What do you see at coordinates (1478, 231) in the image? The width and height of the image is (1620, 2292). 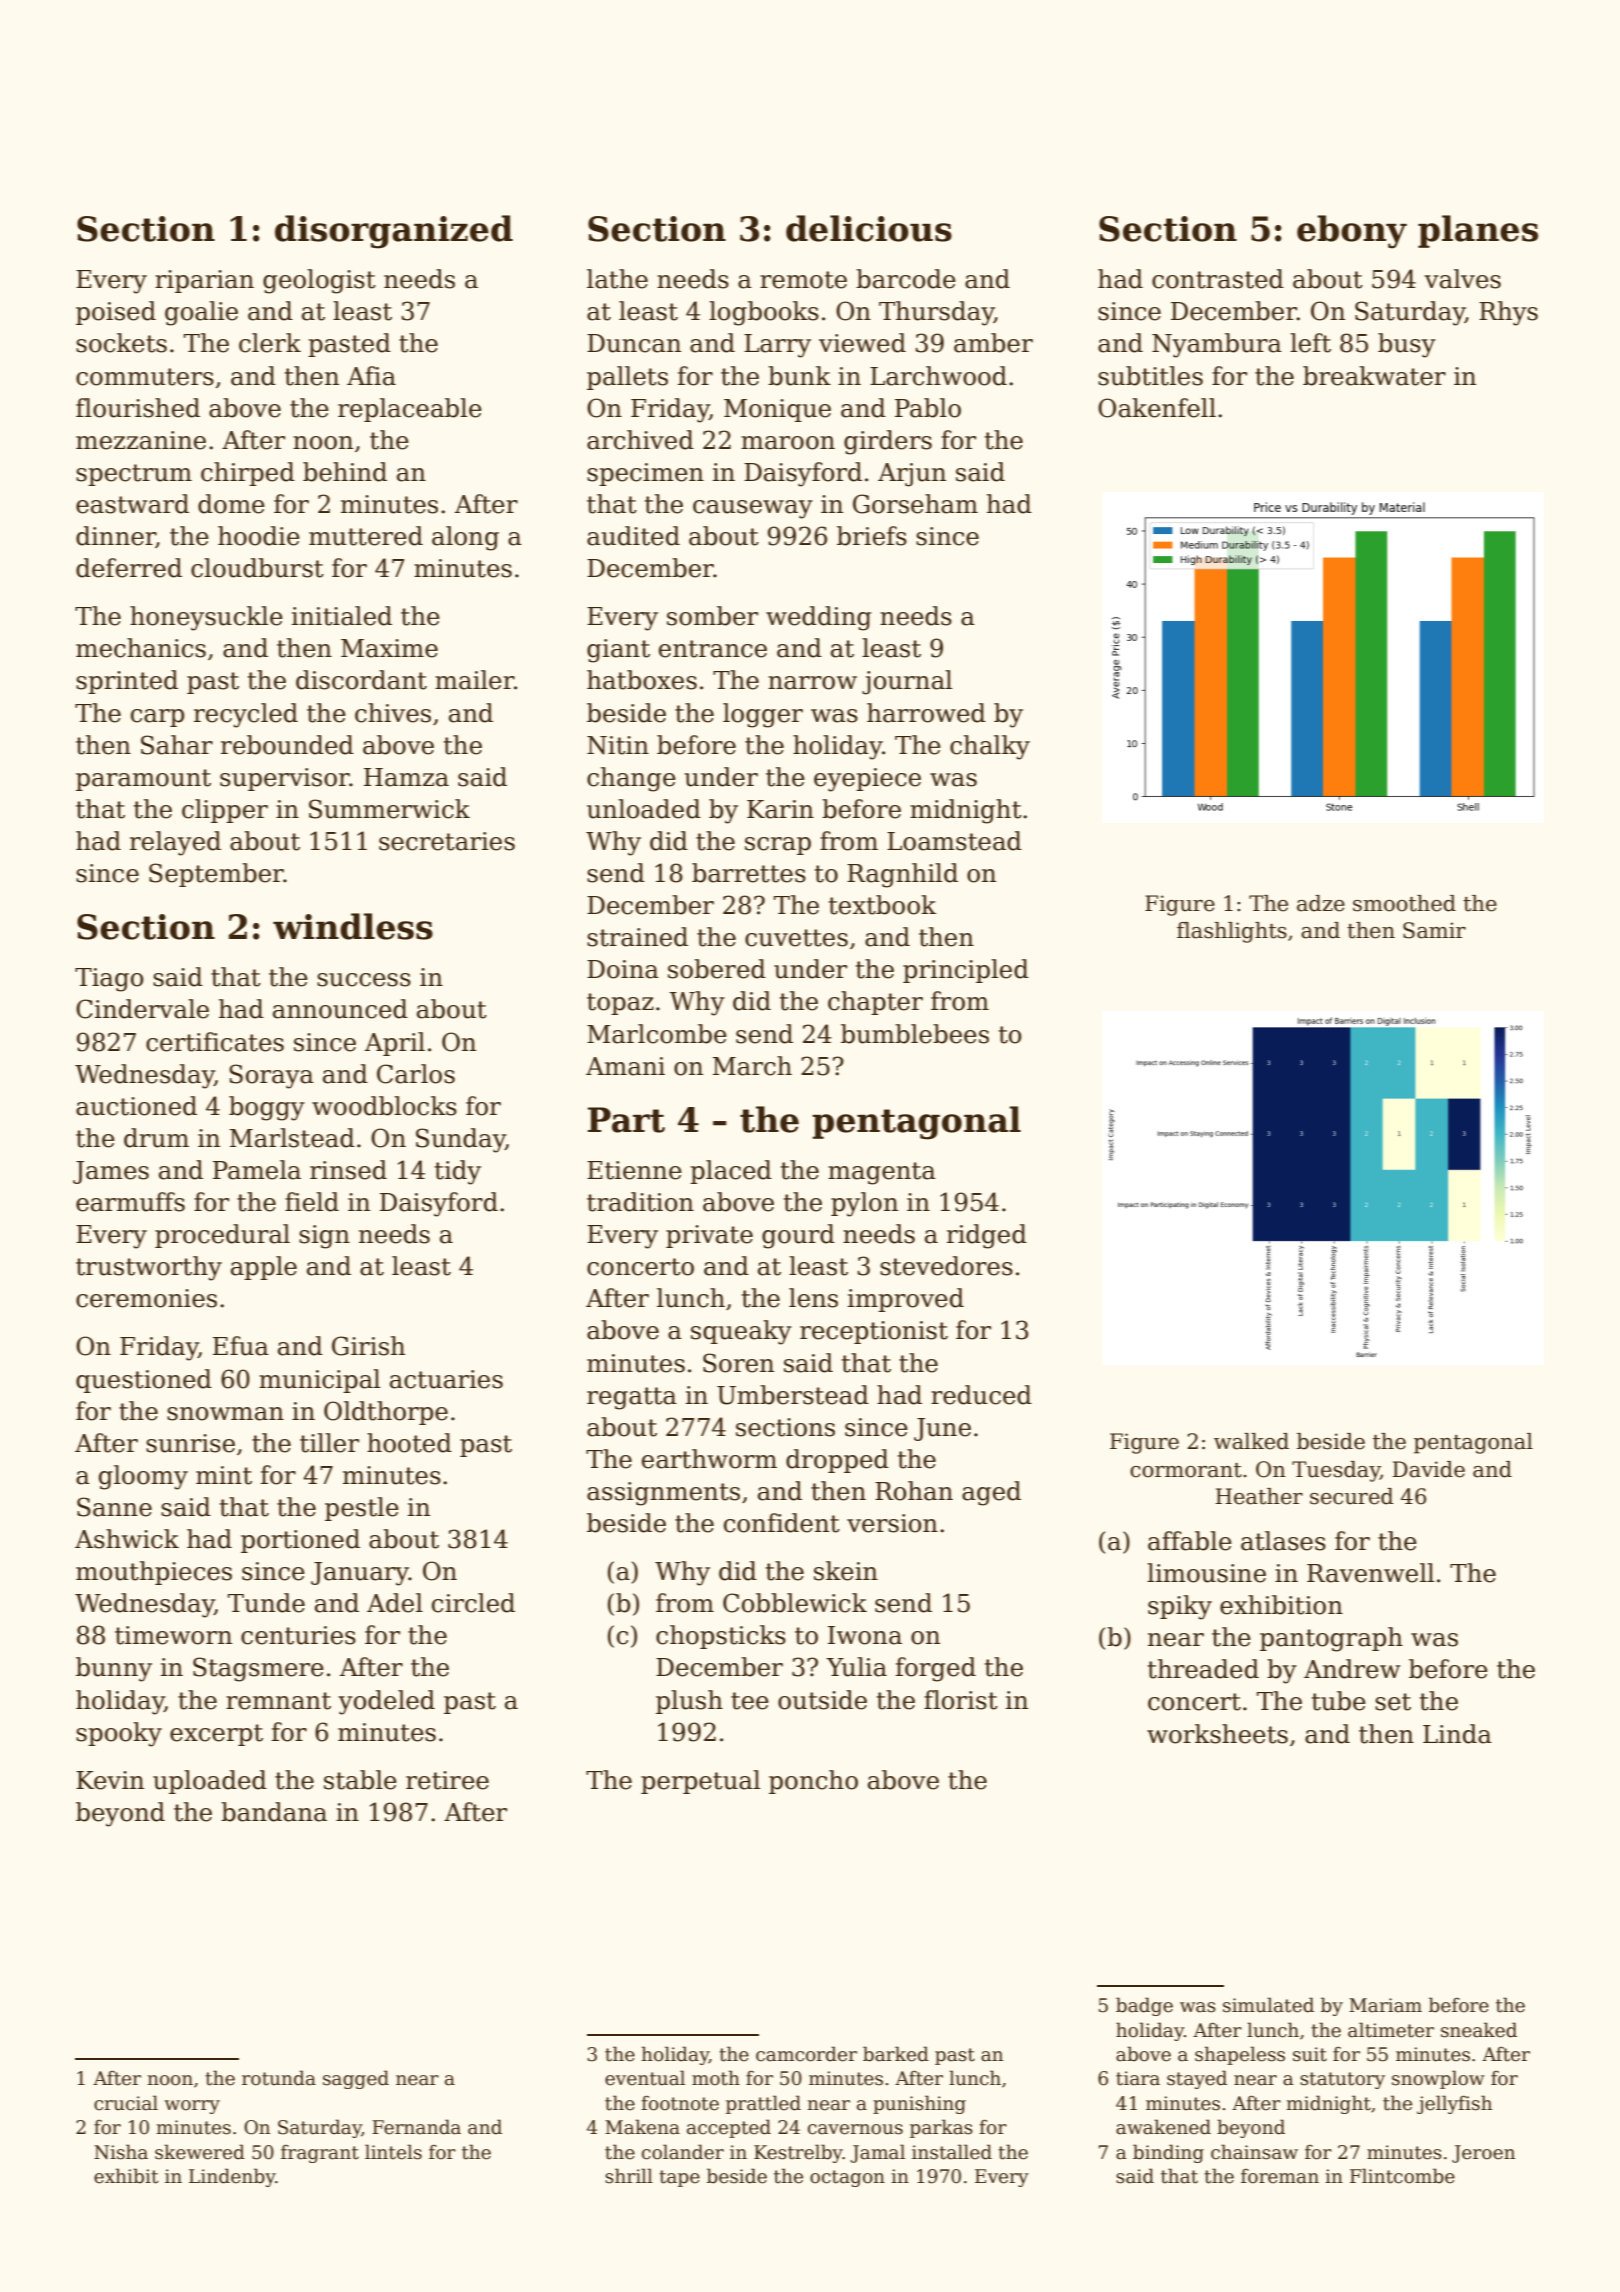 I see `planes` at bounding box center [1478, 231].
